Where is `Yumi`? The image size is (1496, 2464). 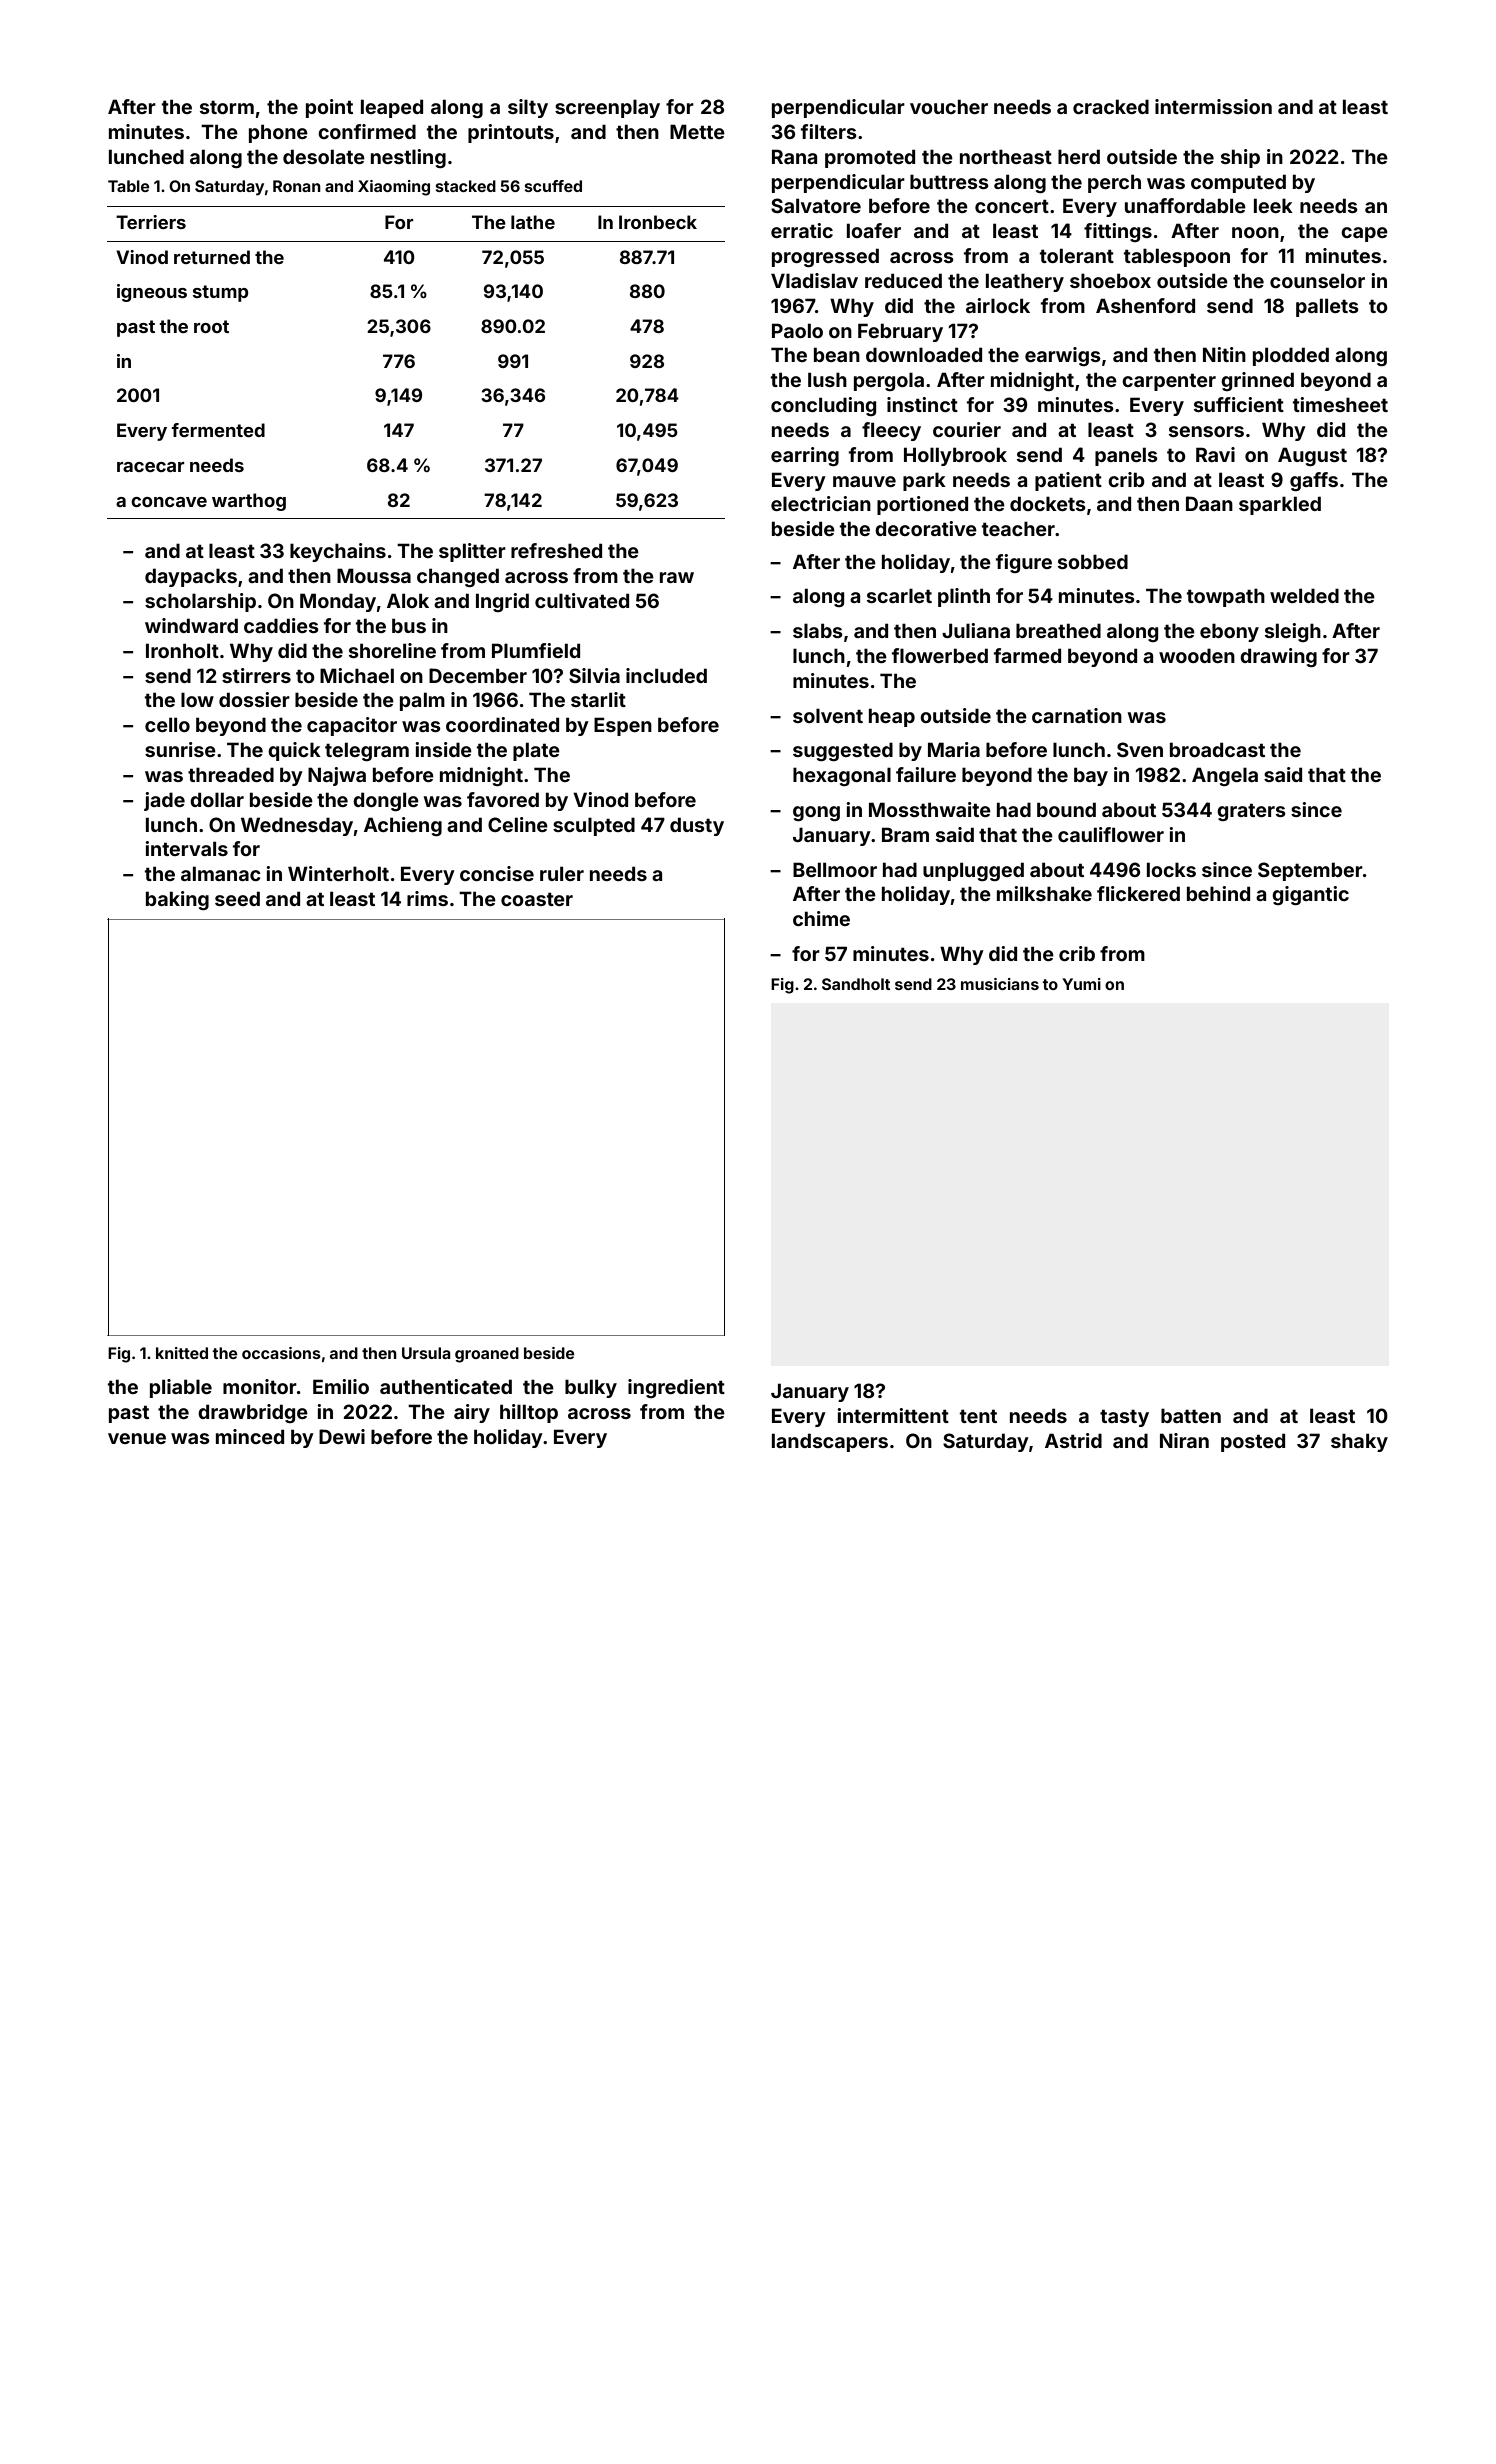 Yumi is located at coordinates (1081, 984).
